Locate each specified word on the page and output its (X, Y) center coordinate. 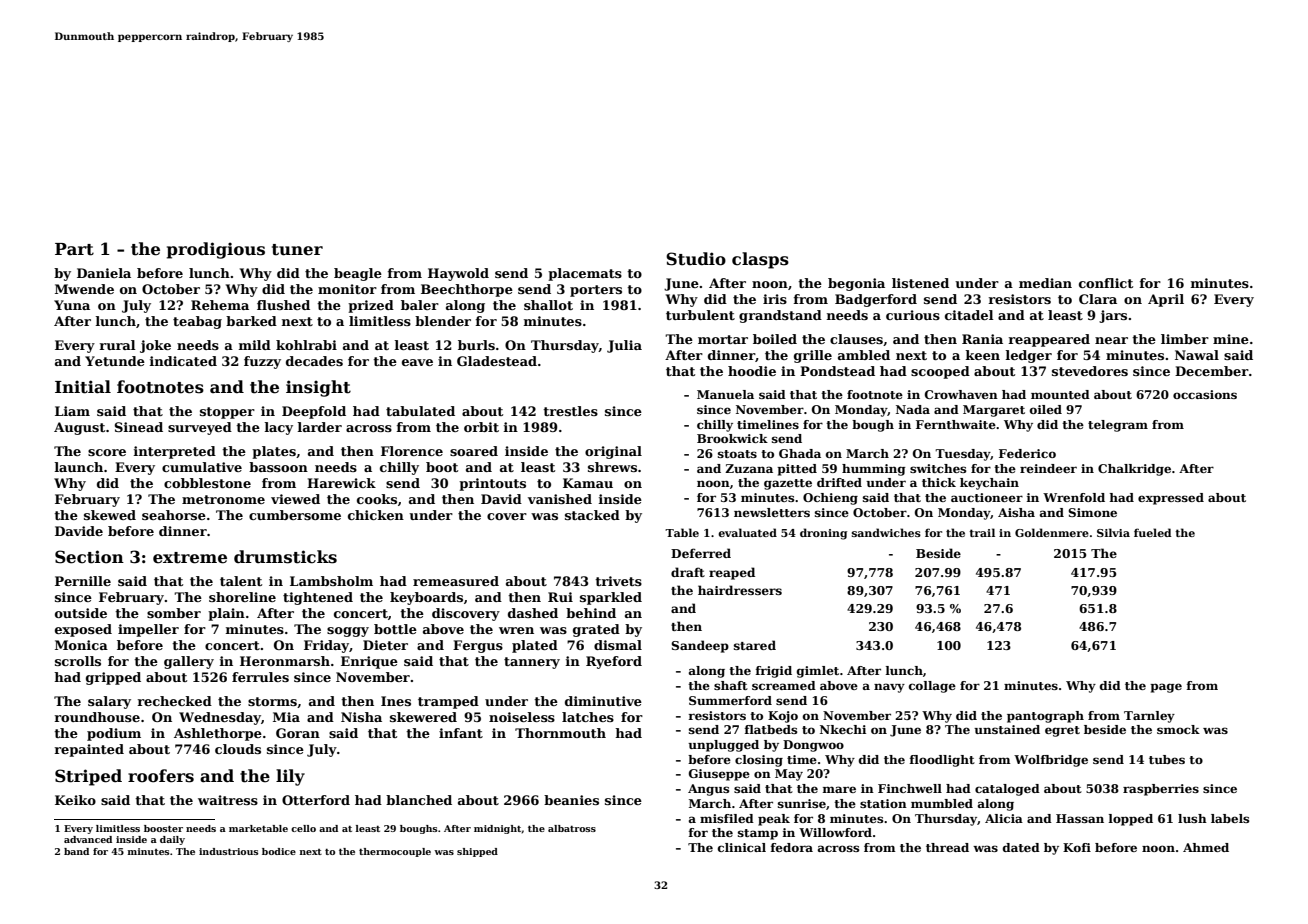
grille (813, 356)
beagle (358, 274)
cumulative (202, 467)
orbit (481, 427)
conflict (1106, 283)
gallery (189, 662)
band (76, 851)
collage (932, 687)
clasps (760, 260)
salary (109, 702)
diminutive (603, 701)
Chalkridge (1134, 470)
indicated (183, 361)
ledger (1029, 356)
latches (588, 717)
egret (1062, 731)
